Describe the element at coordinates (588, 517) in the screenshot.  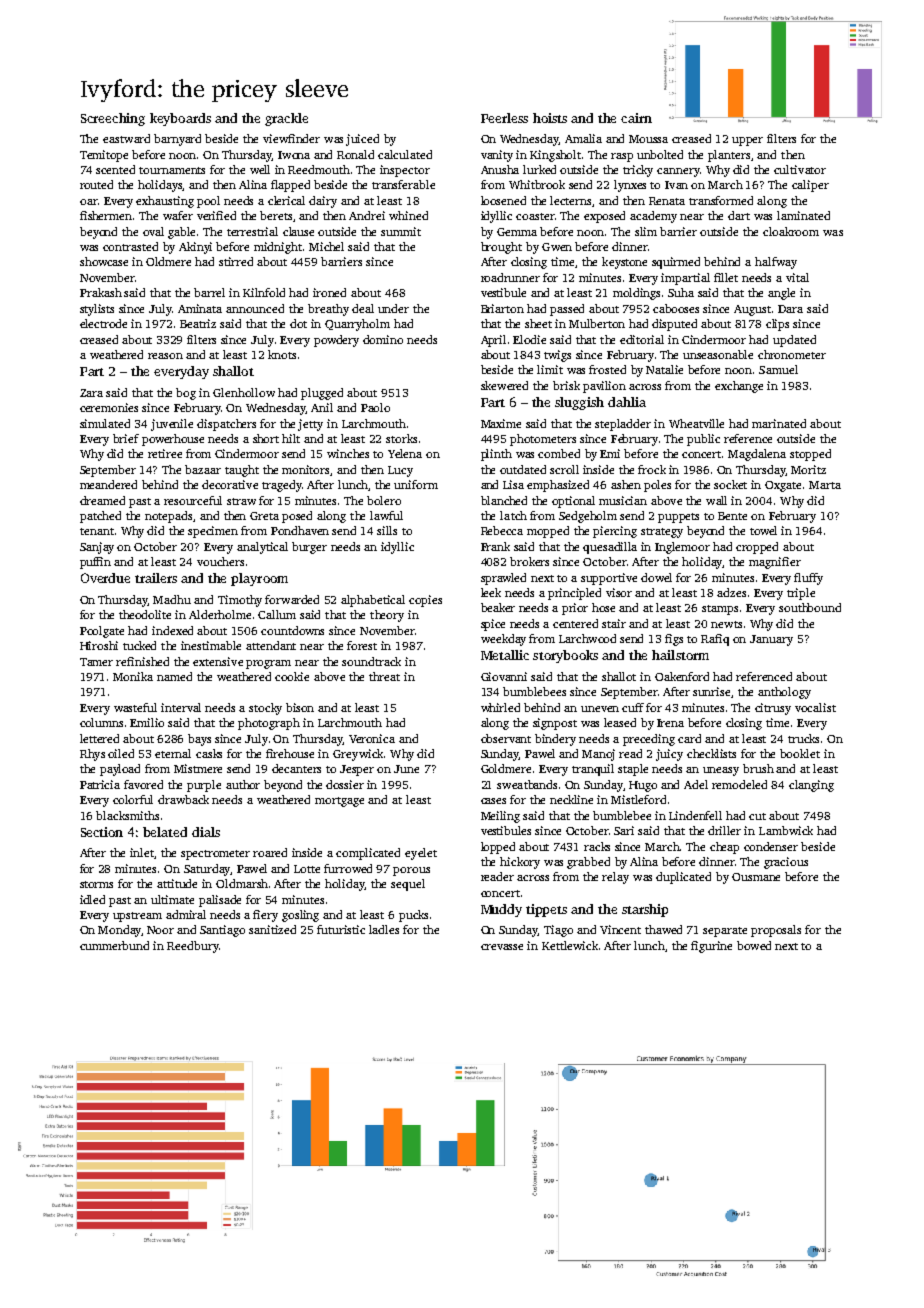
I see `Sedgeholm` at that location.
